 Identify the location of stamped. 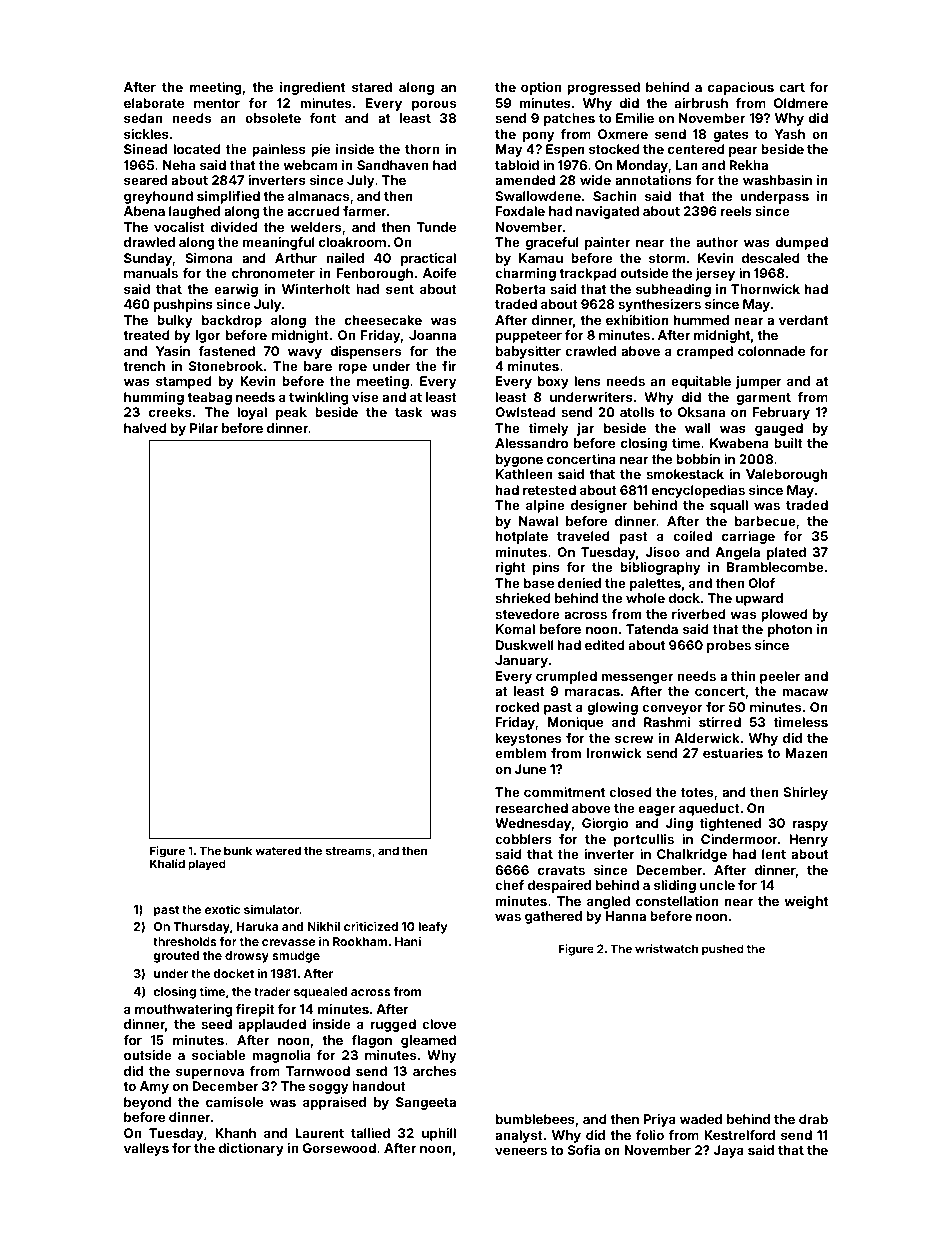
(184, 382).
